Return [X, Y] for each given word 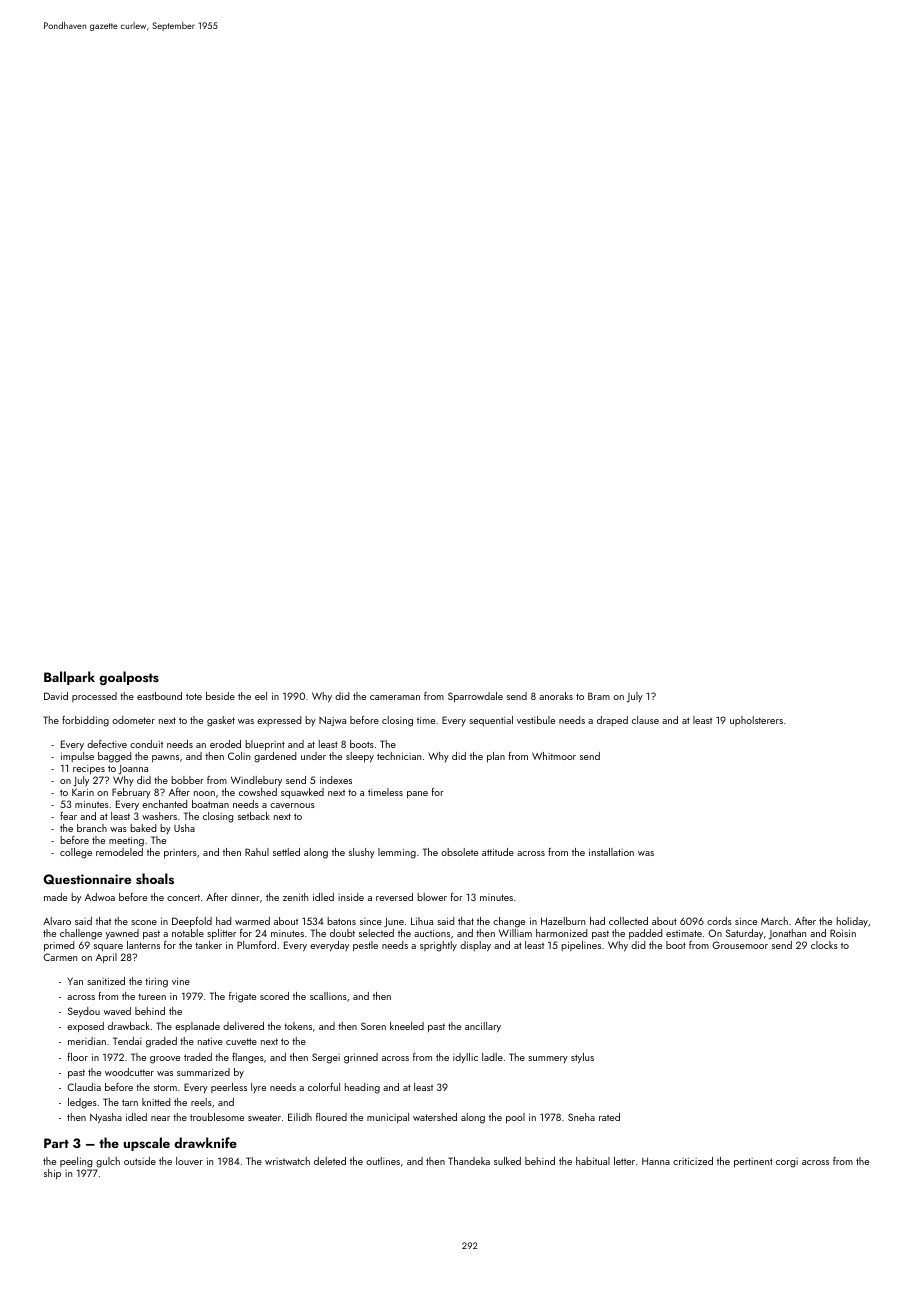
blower [432, 897]
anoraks [556, 696]
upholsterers [756, 721]
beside [220, 696]
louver [189, 1161]
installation [611, 852]
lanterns [143, 945]
